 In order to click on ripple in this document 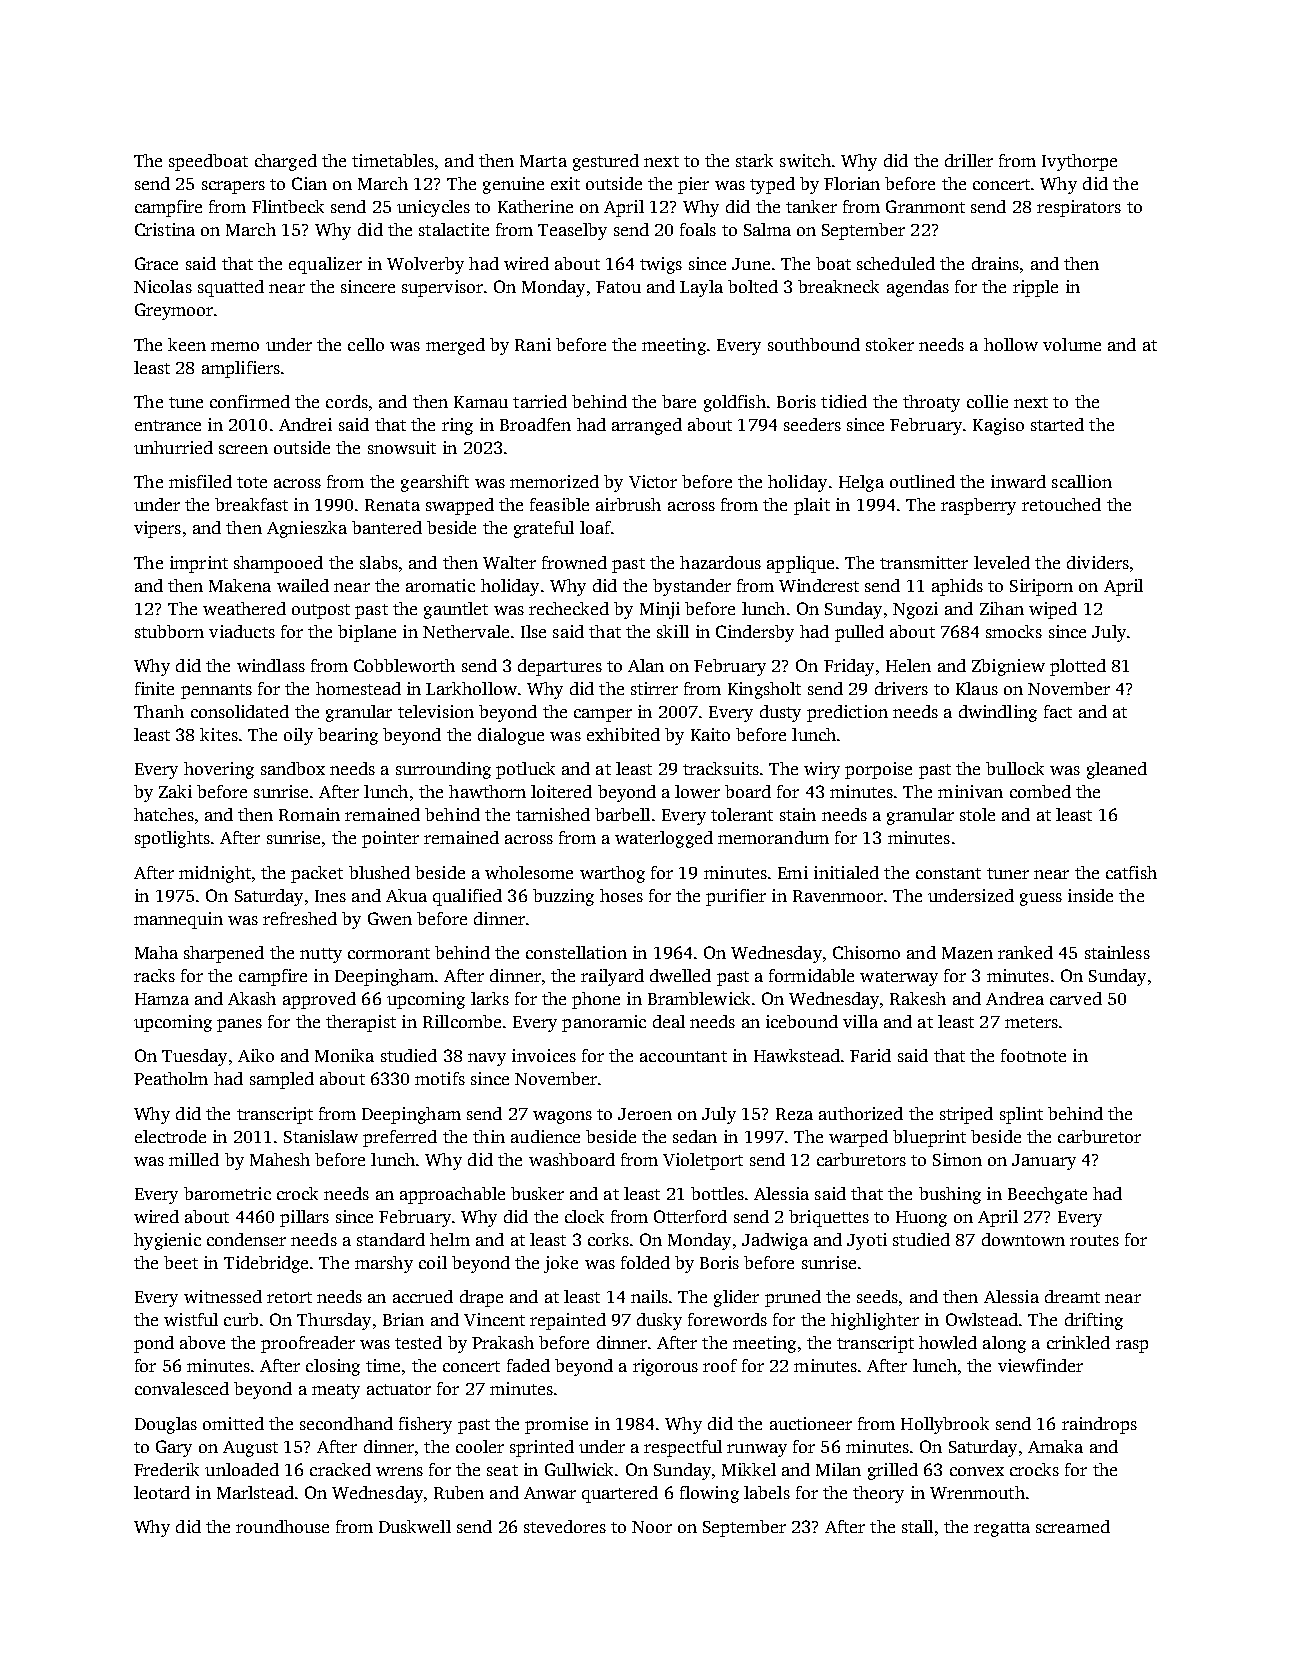, I will do `click(1035, 288)`.
